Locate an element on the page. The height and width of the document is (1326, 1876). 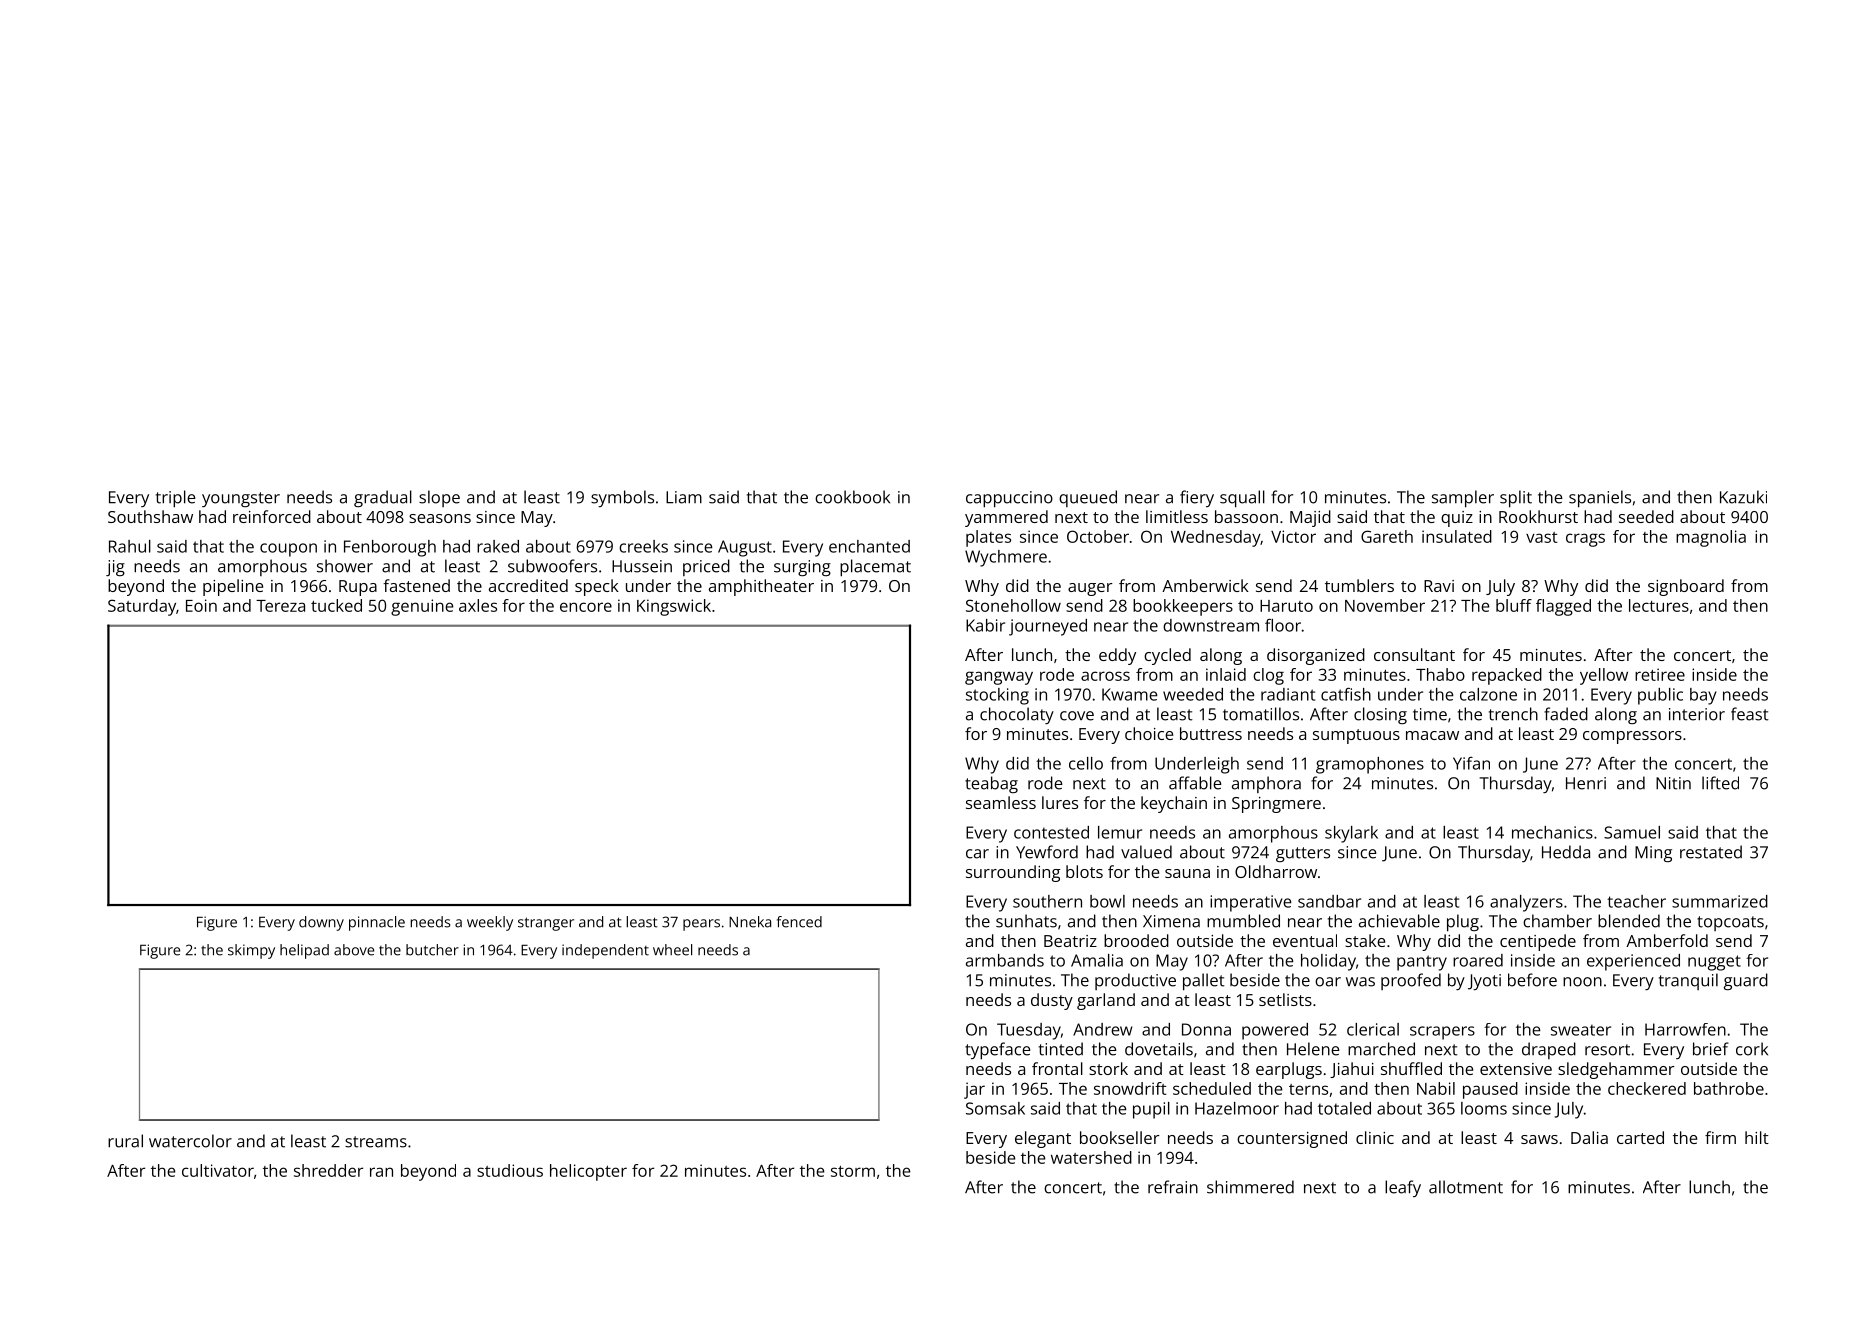
butcher is located at coordinates (432, 950).
